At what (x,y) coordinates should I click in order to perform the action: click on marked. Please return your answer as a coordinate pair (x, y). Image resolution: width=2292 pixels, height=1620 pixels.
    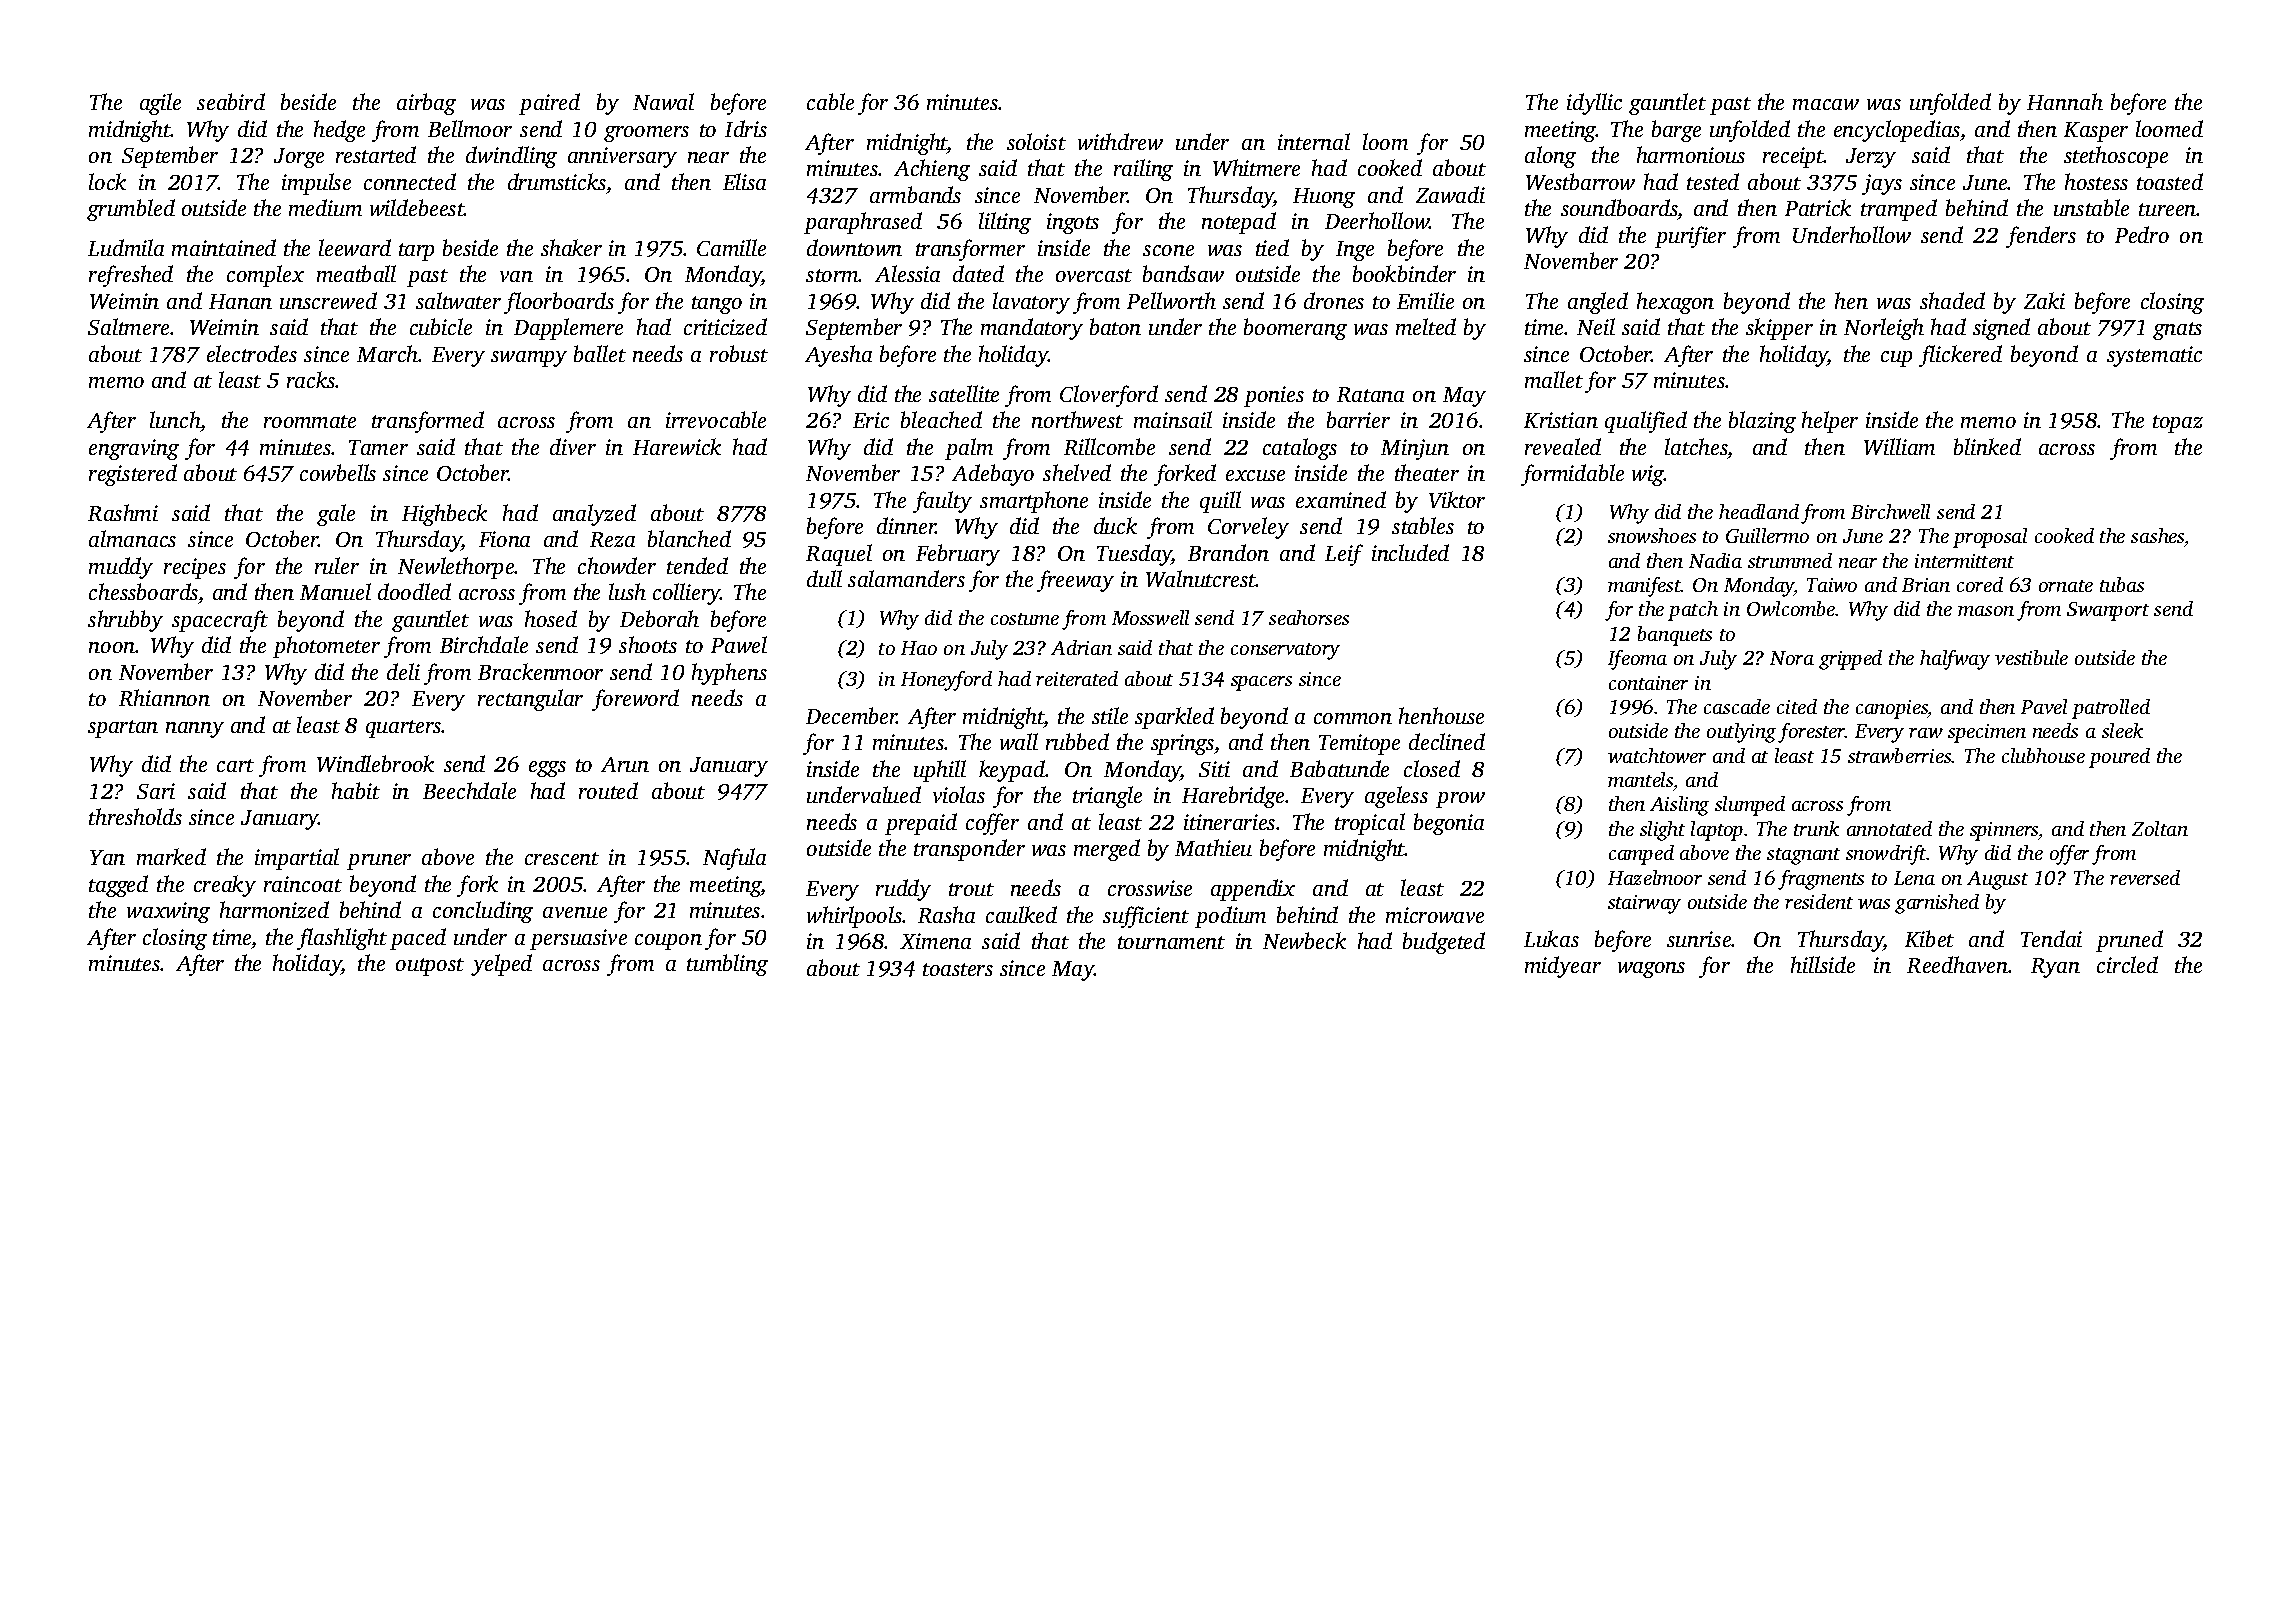
    Looking at the image, I should click on (171, 856).
